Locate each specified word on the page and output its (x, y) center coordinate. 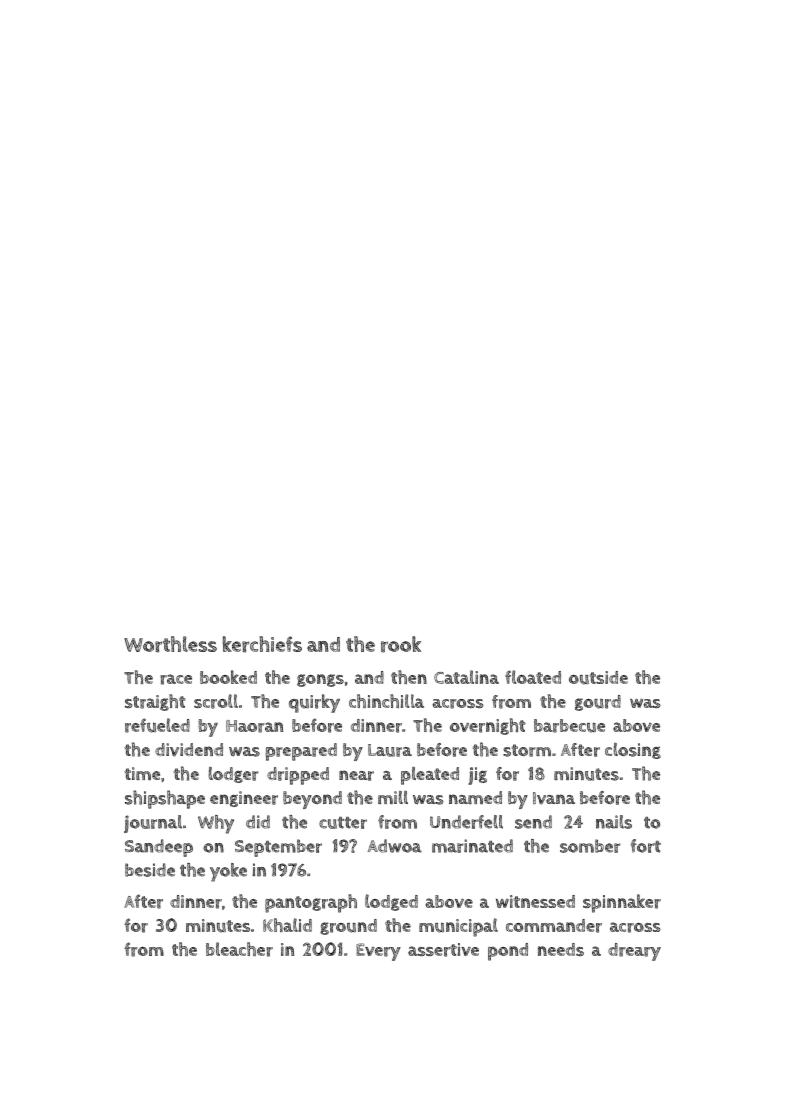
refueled (157, 725)
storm (527, 750)
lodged (391, 902)
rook (401, 644)
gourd (598, 703)
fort (645, 846)
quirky (314, 703)
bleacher (239, 949)
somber (590, 846)
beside (150, 870)
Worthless (170, 644)
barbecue (569, 726)
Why (216, 824)
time (142, 773)
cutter (343, 823)
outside (598, 678)
